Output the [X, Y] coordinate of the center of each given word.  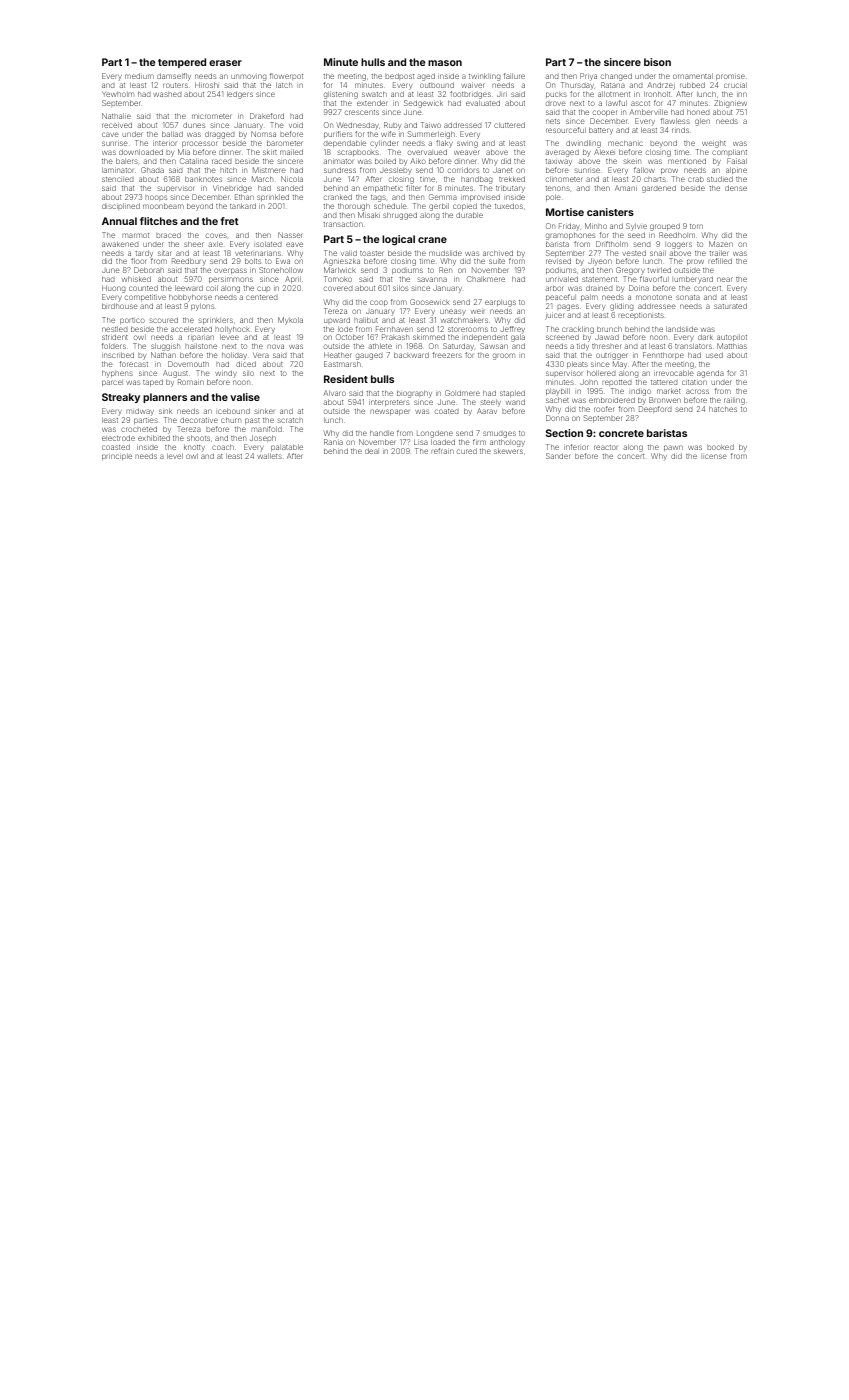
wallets [269, 456]
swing [467, 144]
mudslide [445, 253]
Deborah [149, 270]
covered [338, 288]
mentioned [687, 161]
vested [634, 253]
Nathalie [116, 116]
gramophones [570, 236]
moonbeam [163, 206]
